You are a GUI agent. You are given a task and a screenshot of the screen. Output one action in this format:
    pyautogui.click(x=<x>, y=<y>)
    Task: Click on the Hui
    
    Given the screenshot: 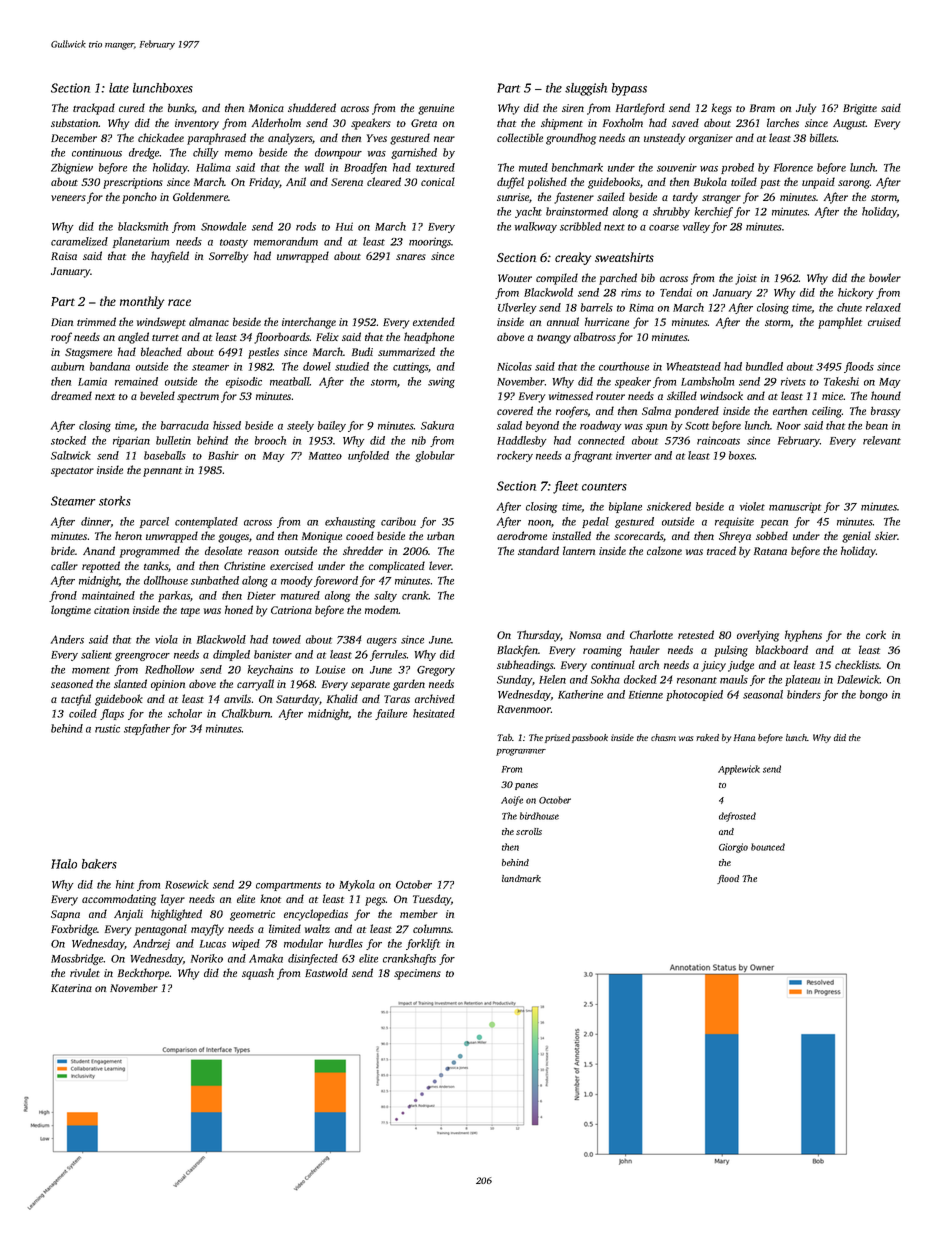 What is the action you would take?
    pyautogui.click(x=344, y=226)
